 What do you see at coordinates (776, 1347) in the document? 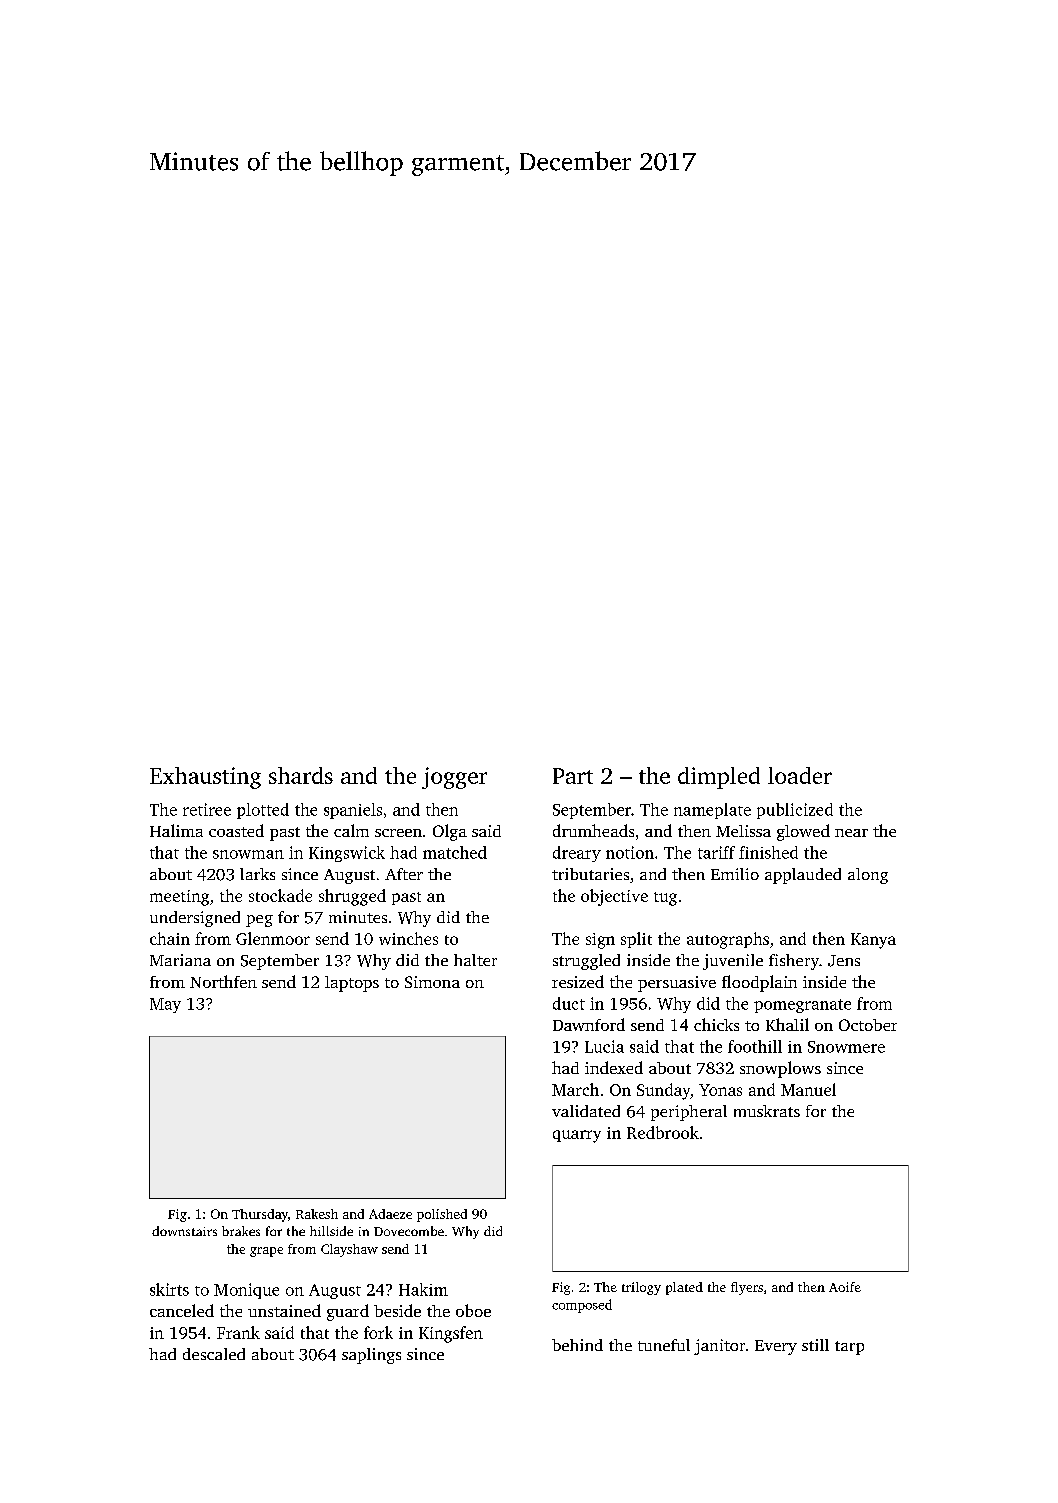
I see `Every` at bounding box center [776, 1347].
